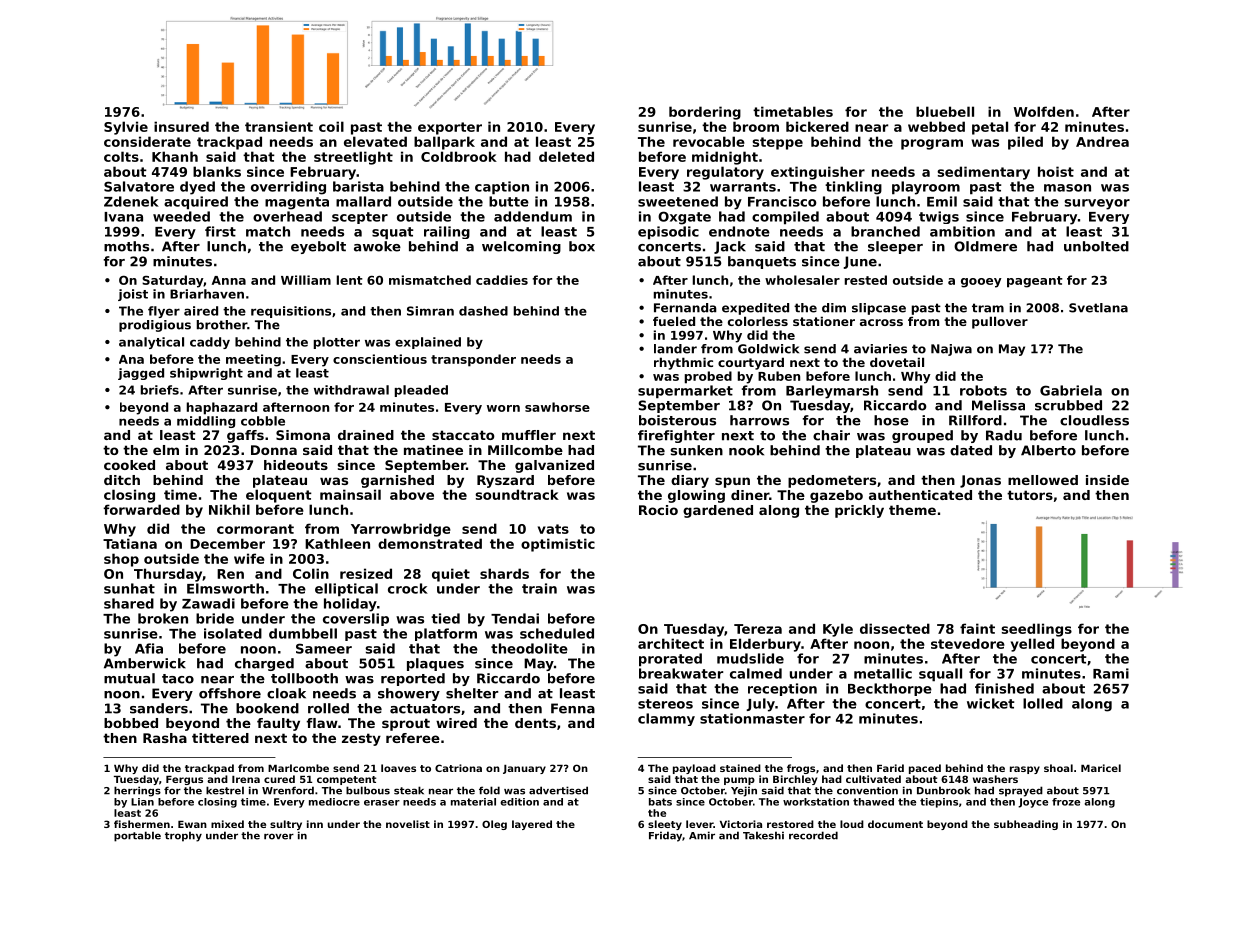 This screenshot has width=1233, height=952. I want to click on fold, so click(489, 790).
